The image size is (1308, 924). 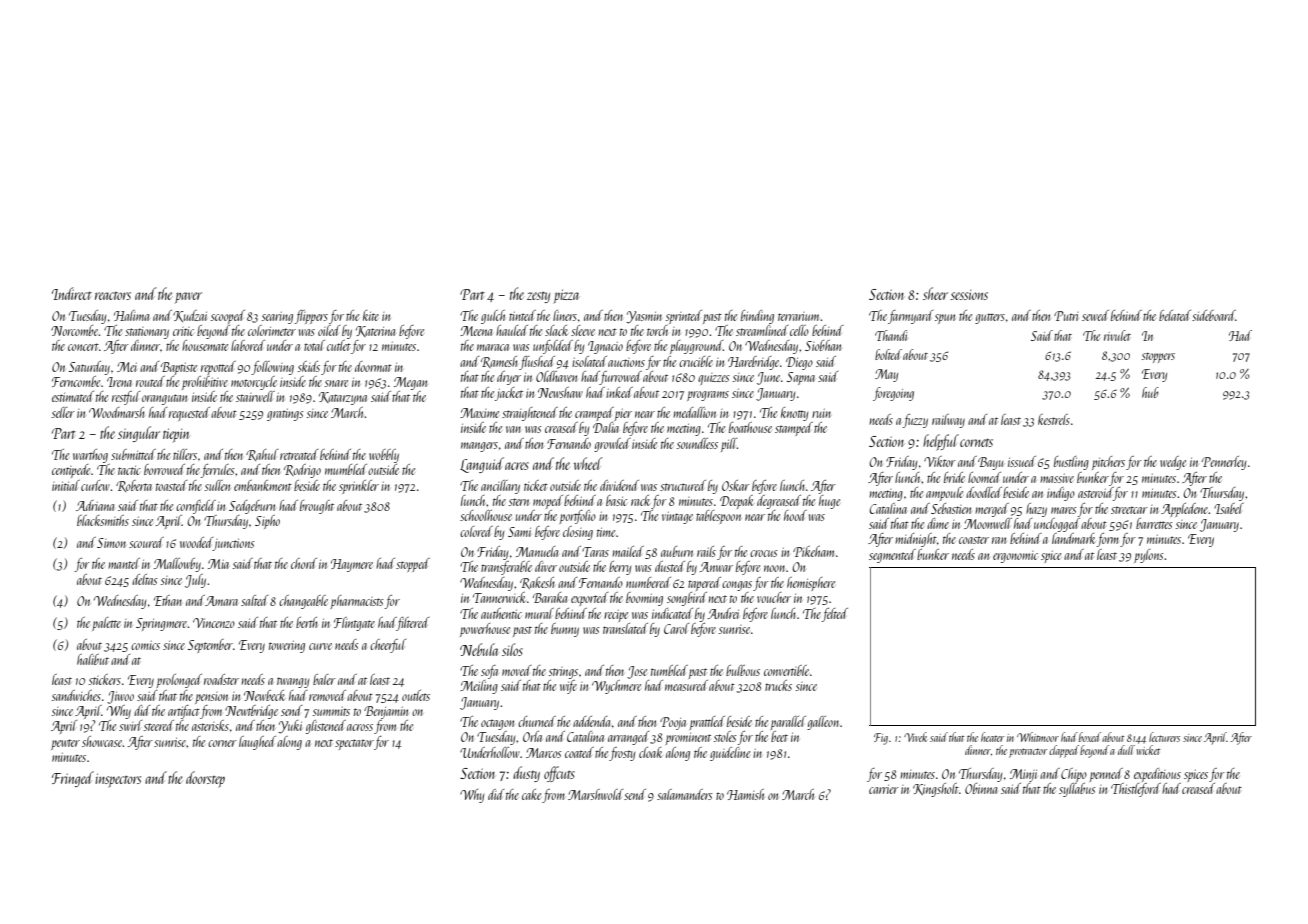 What do you see at coordinates (189, 414) in the screenshot?
I see `requested` at bounding box center [189, 414].
